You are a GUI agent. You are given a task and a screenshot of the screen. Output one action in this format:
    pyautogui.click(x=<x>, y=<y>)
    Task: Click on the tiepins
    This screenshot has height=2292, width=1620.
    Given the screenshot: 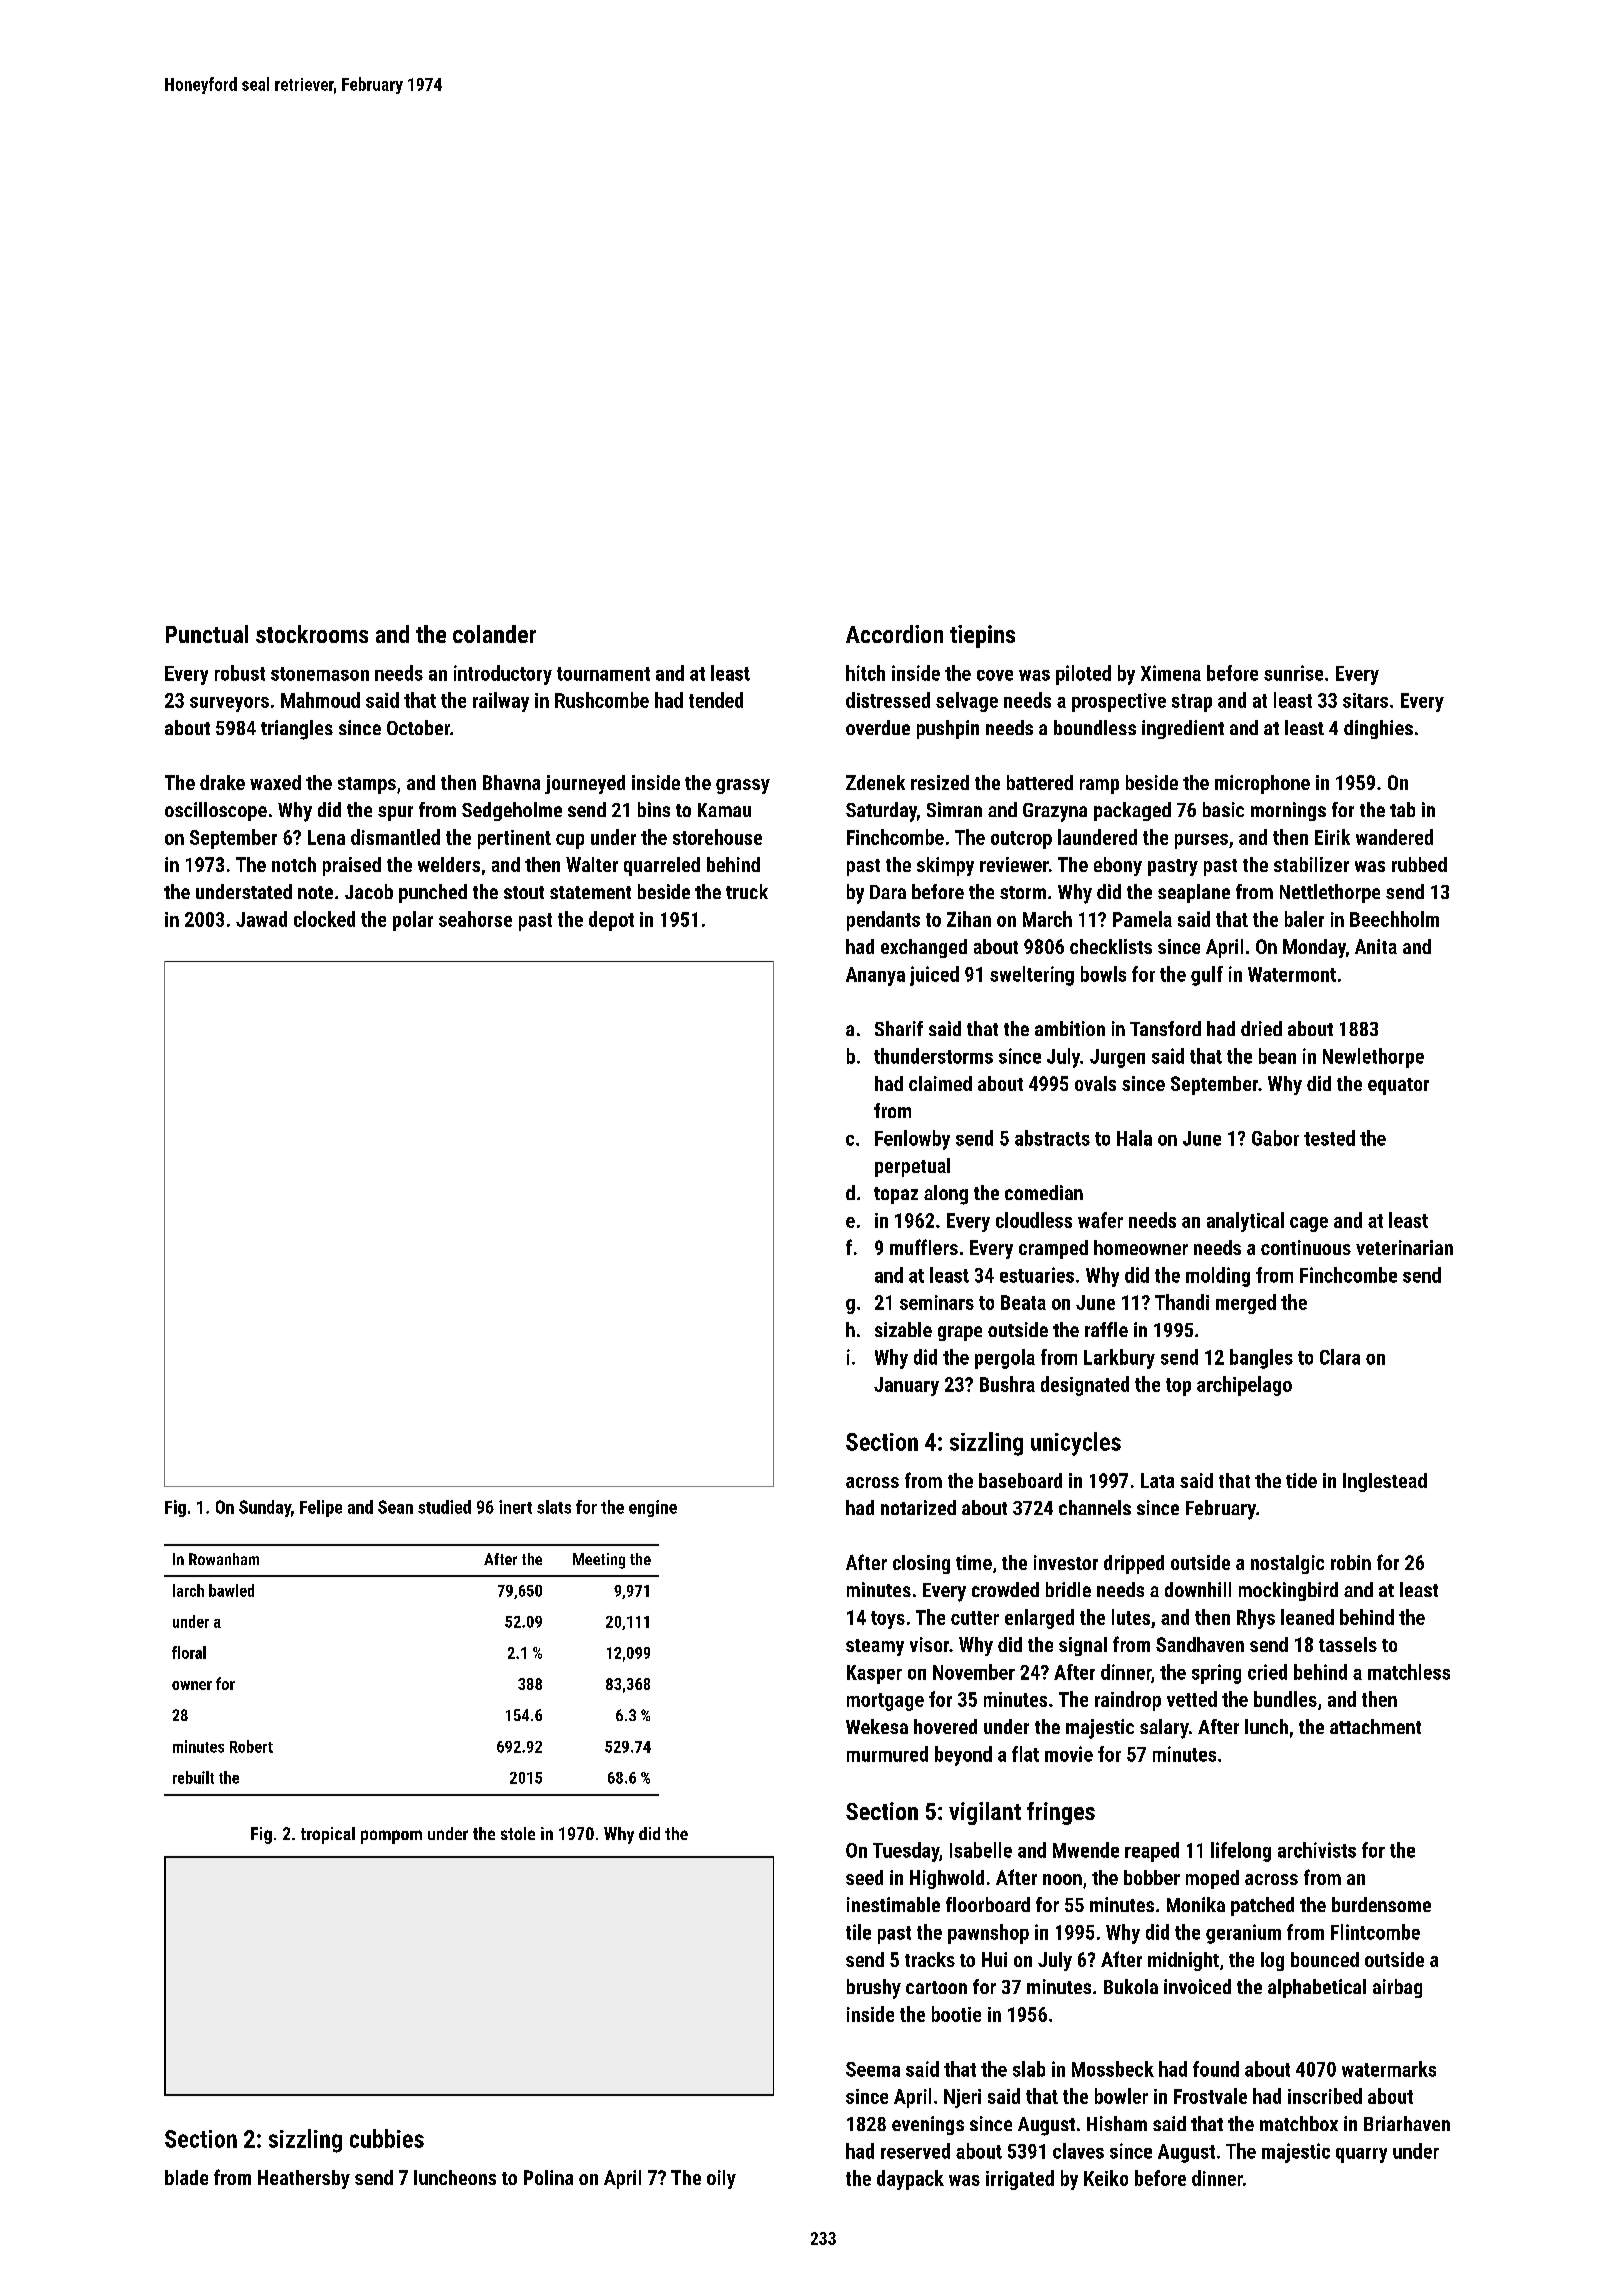 What is the action you would take?
    pyautogui.click(x=982, y=636)
